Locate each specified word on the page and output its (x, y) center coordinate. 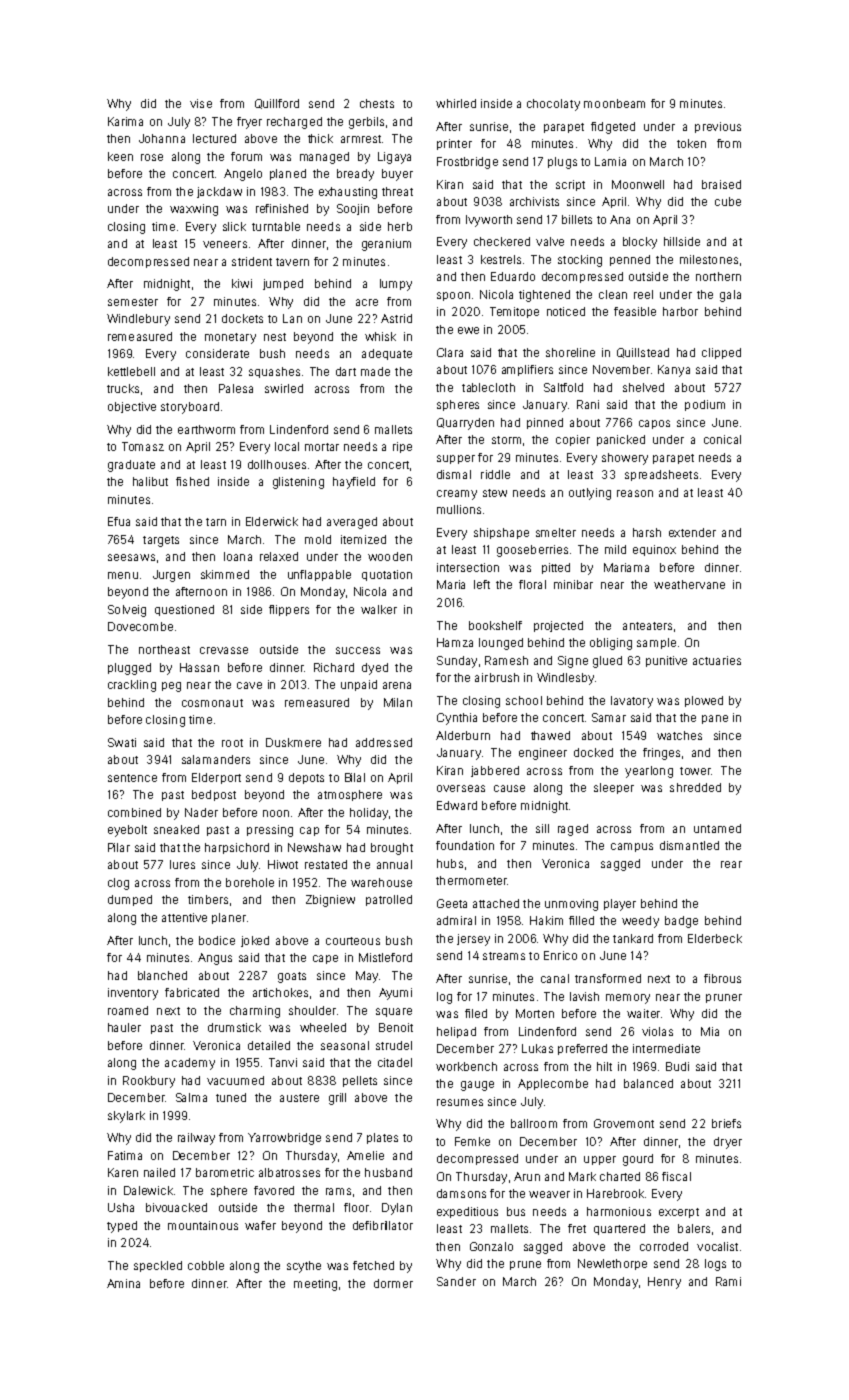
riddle (495, 474)
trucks (123, 388)
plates (382, 1138)
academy (190, 1064)
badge (681, 922)
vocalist (717, 1246)
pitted (556, 568)
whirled (456, 103)
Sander (456, 1281)
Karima (125, 121)
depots (306, 778)
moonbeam (614, 103)
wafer (260, 1225)
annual (394, 864)
